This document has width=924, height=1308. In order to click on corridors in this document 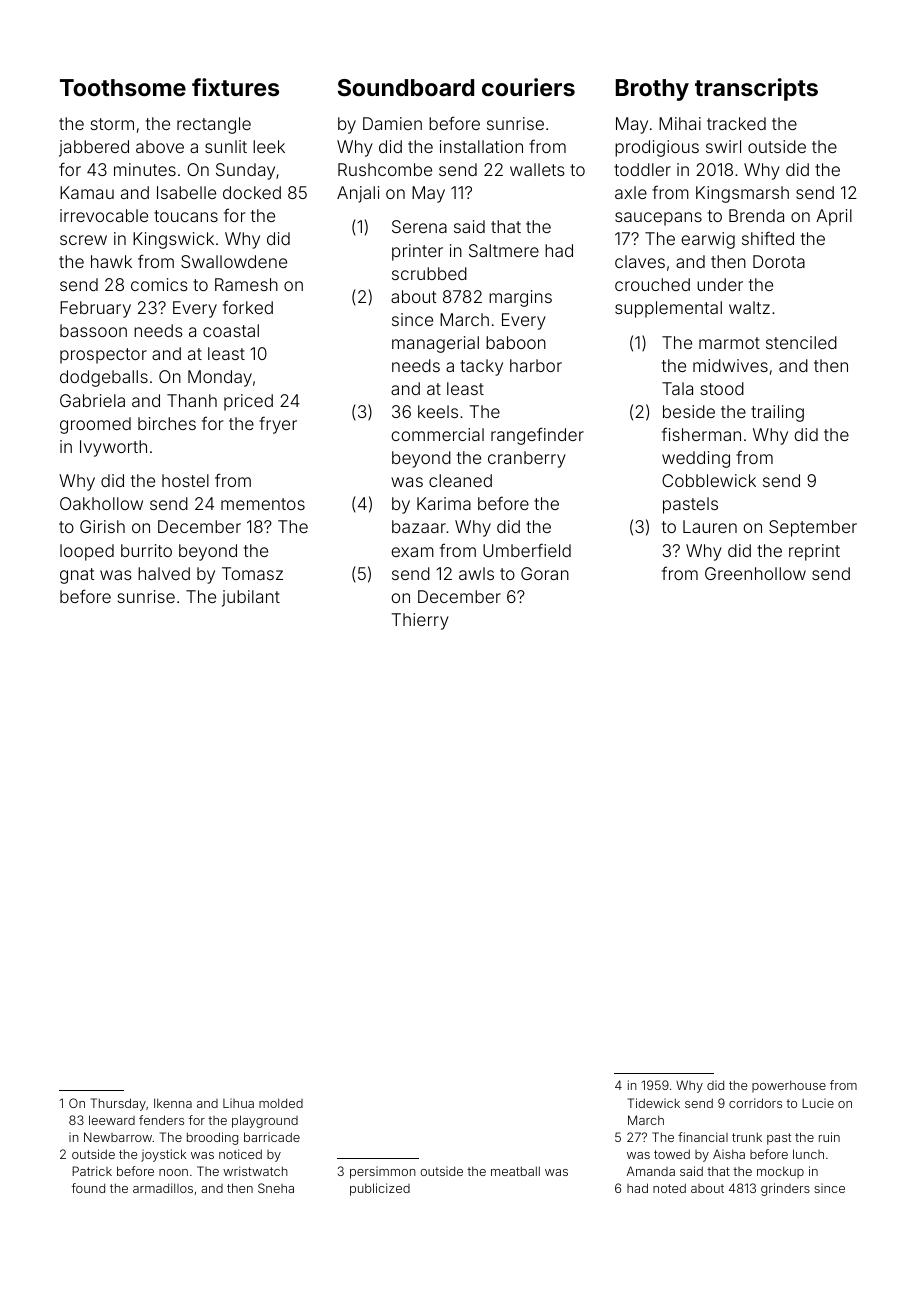, I will do `click(755, 1103)`.
